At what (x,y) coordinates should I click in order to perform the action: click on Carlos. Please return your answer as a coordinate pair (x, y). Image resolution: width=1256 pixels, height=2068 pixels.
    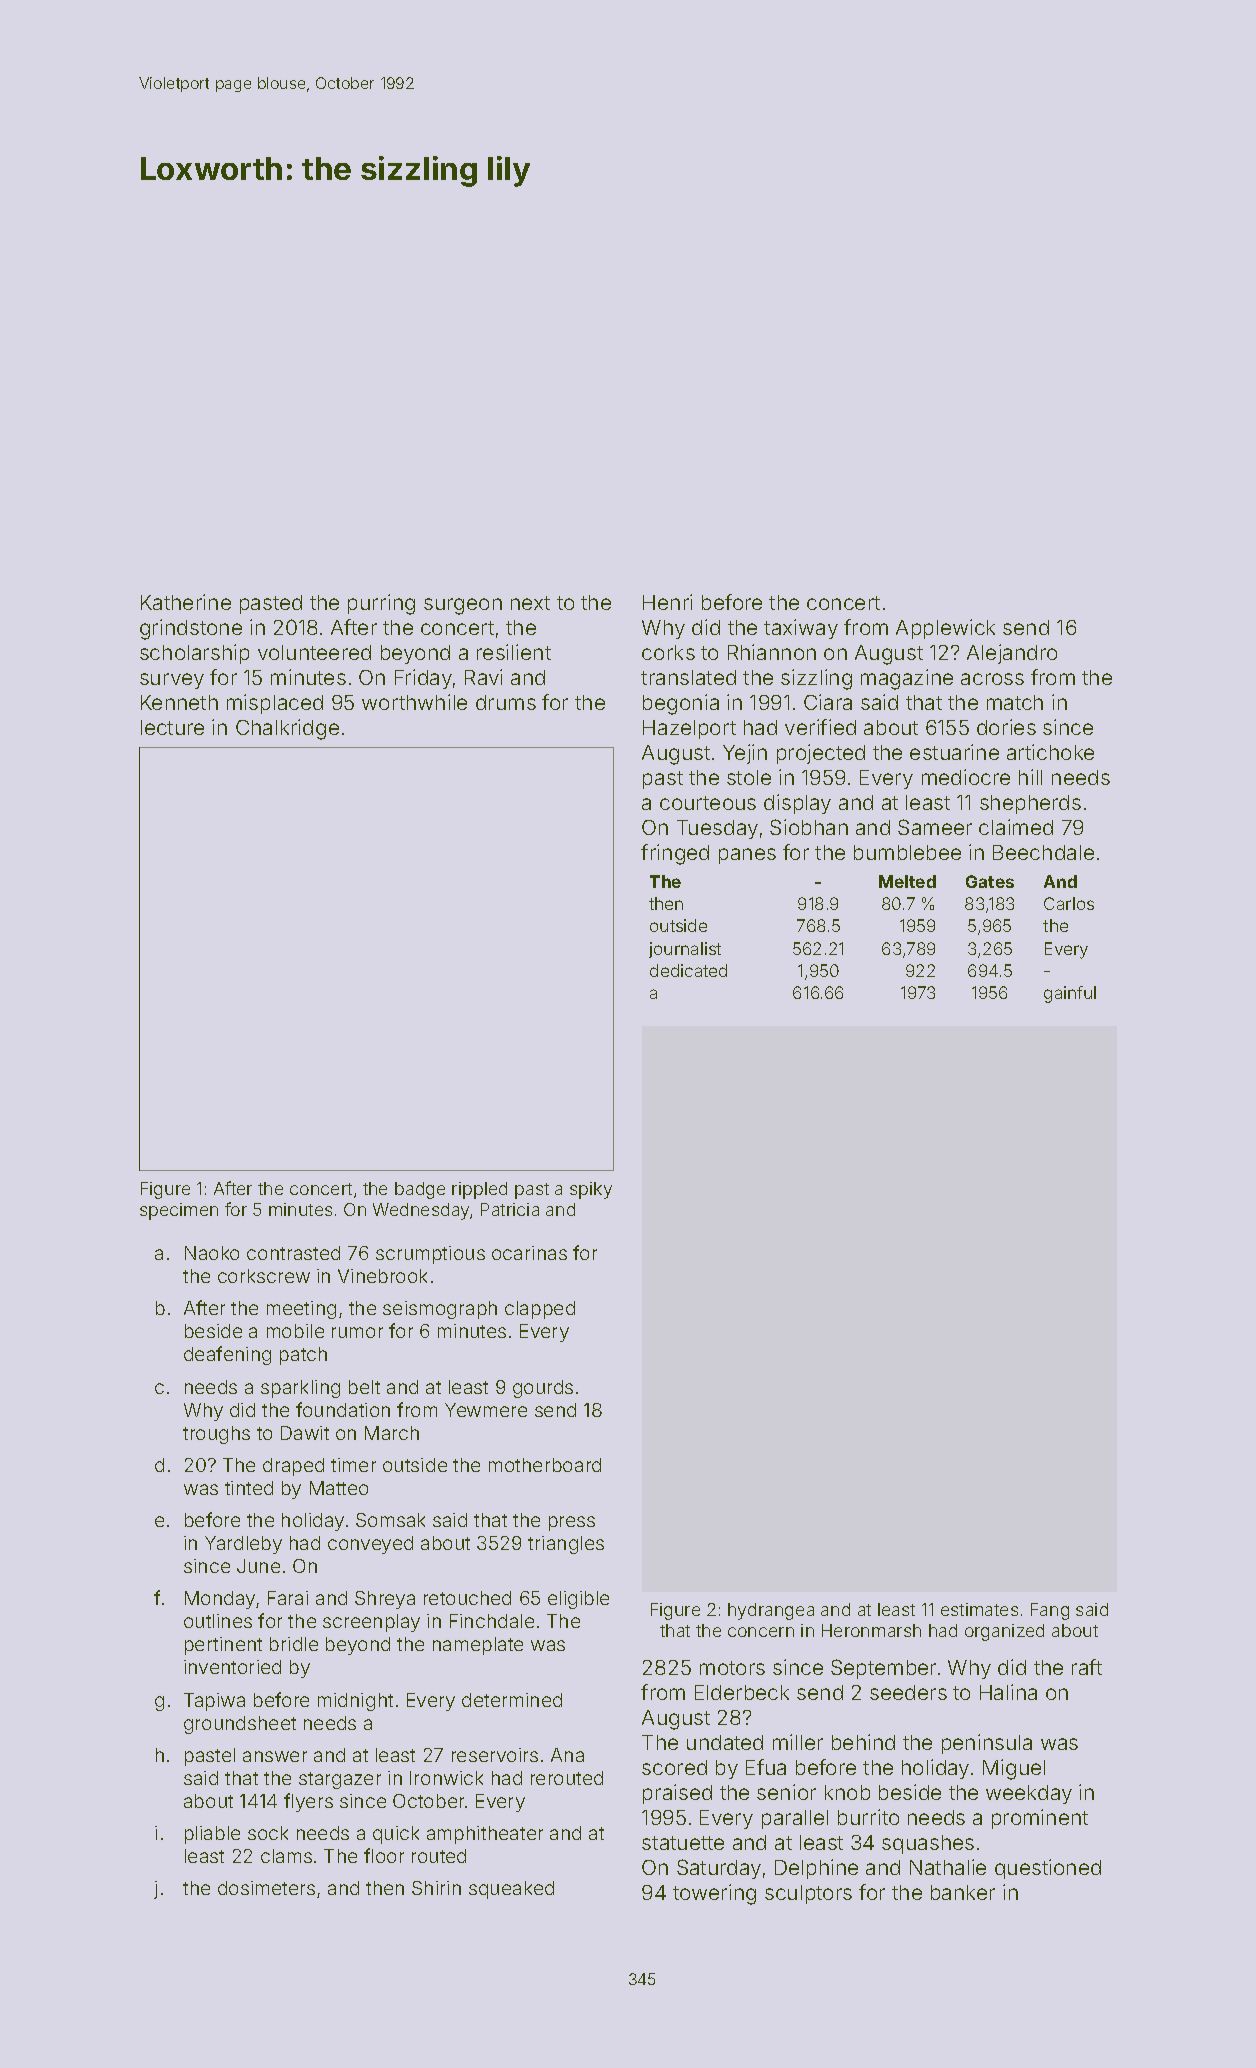
    Looking at the image, I should click on (1069, 903).
